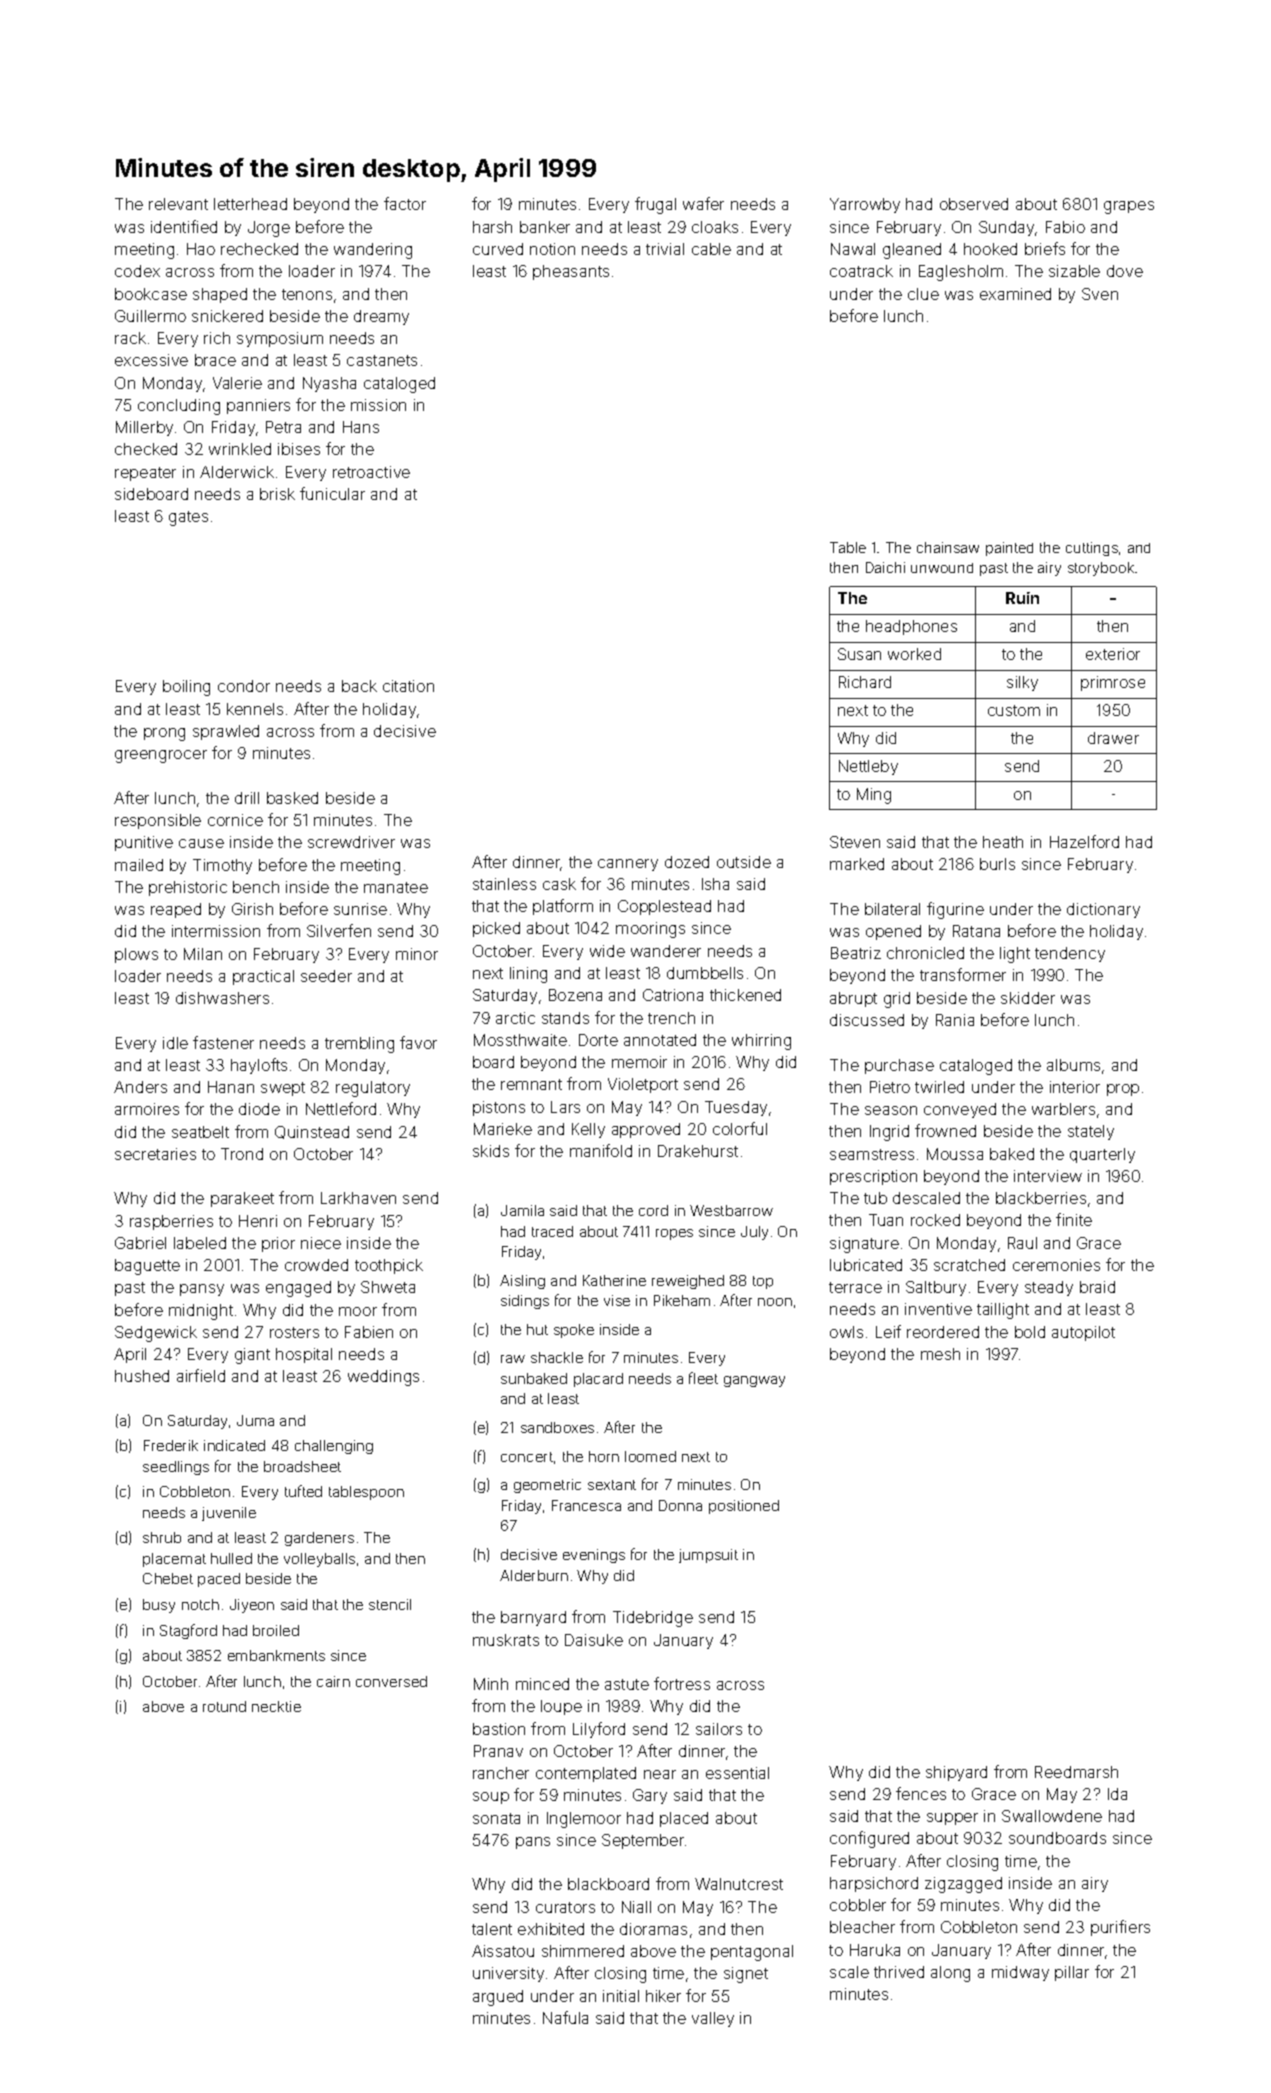 The height and width of the page is (2093, 1271). What do you see at coordinates (498, 1998) in the page?
I see `argued` at bounding box center [498, 1998].
